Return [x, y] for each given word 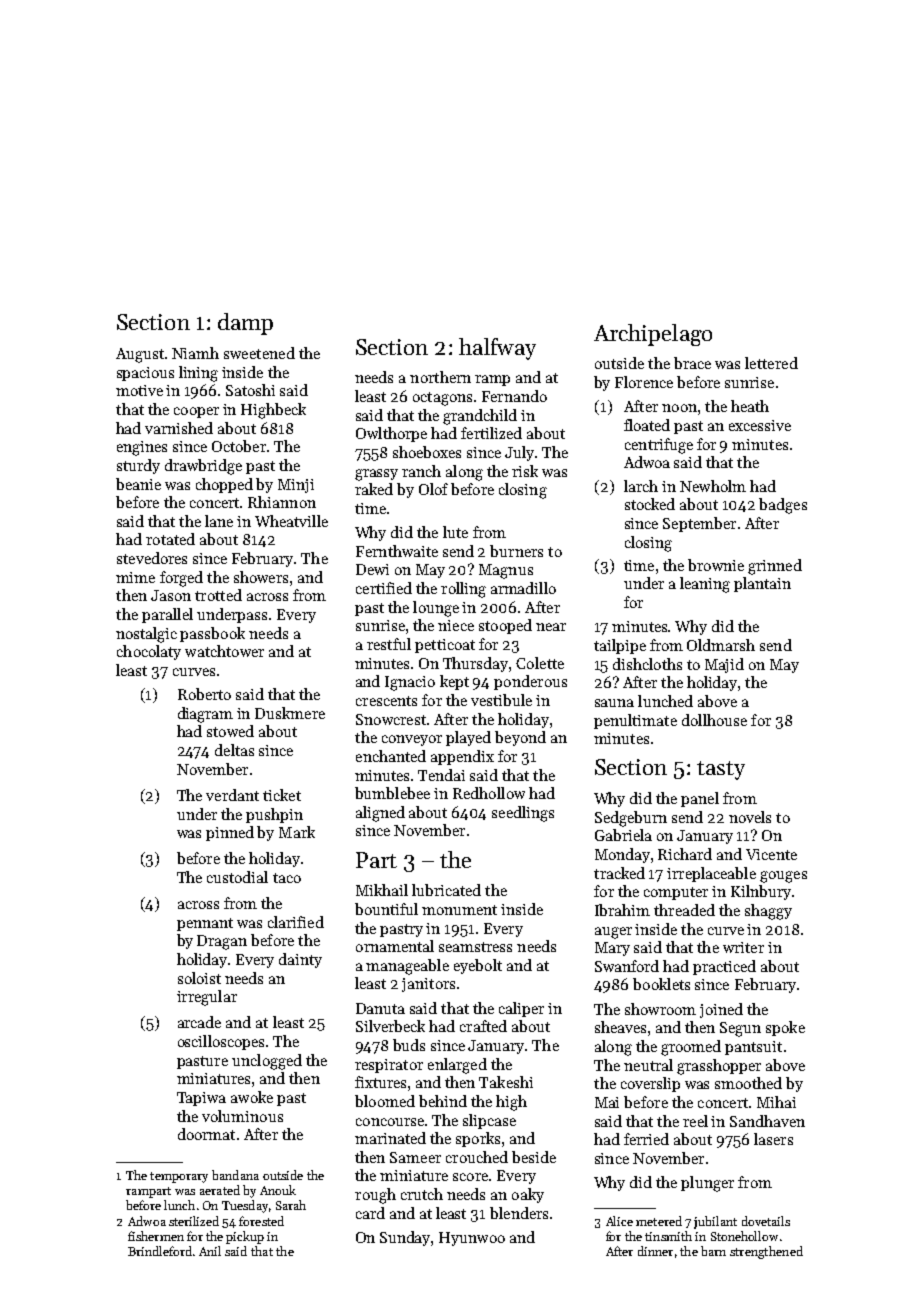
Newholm [713, 486]
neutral [648, 1065]
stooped [505, 626]
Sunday [405, 1238]
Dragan [222, 942]
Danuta [380, 1008]
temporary [179, 1177]
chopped [224, 485]
